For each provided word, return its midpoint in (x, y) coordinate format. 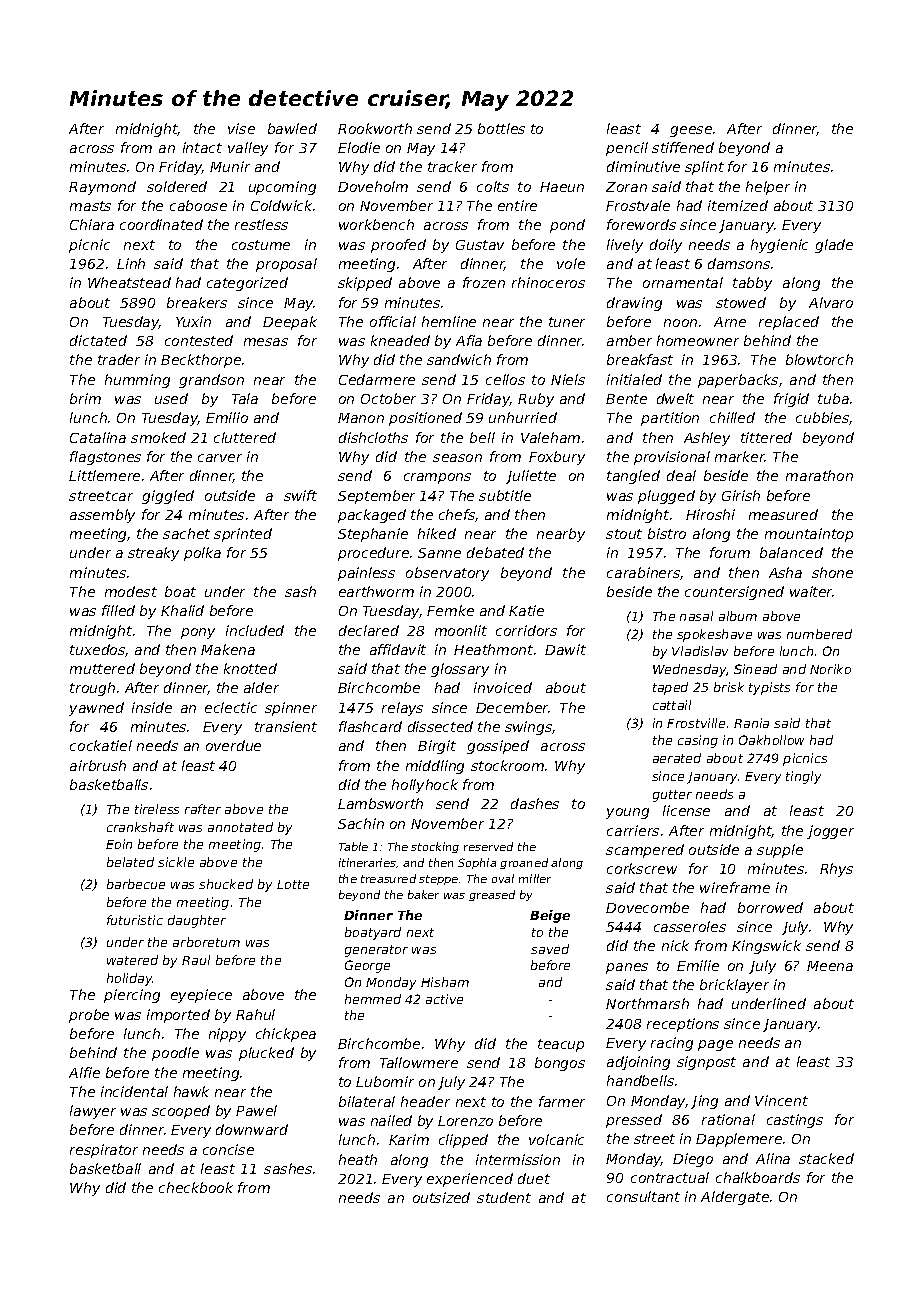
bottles (501, 128)
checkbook (196, 1187)
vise (241, 128)
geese (691, 131)
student (504, 1197)
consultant (643, 1196)
